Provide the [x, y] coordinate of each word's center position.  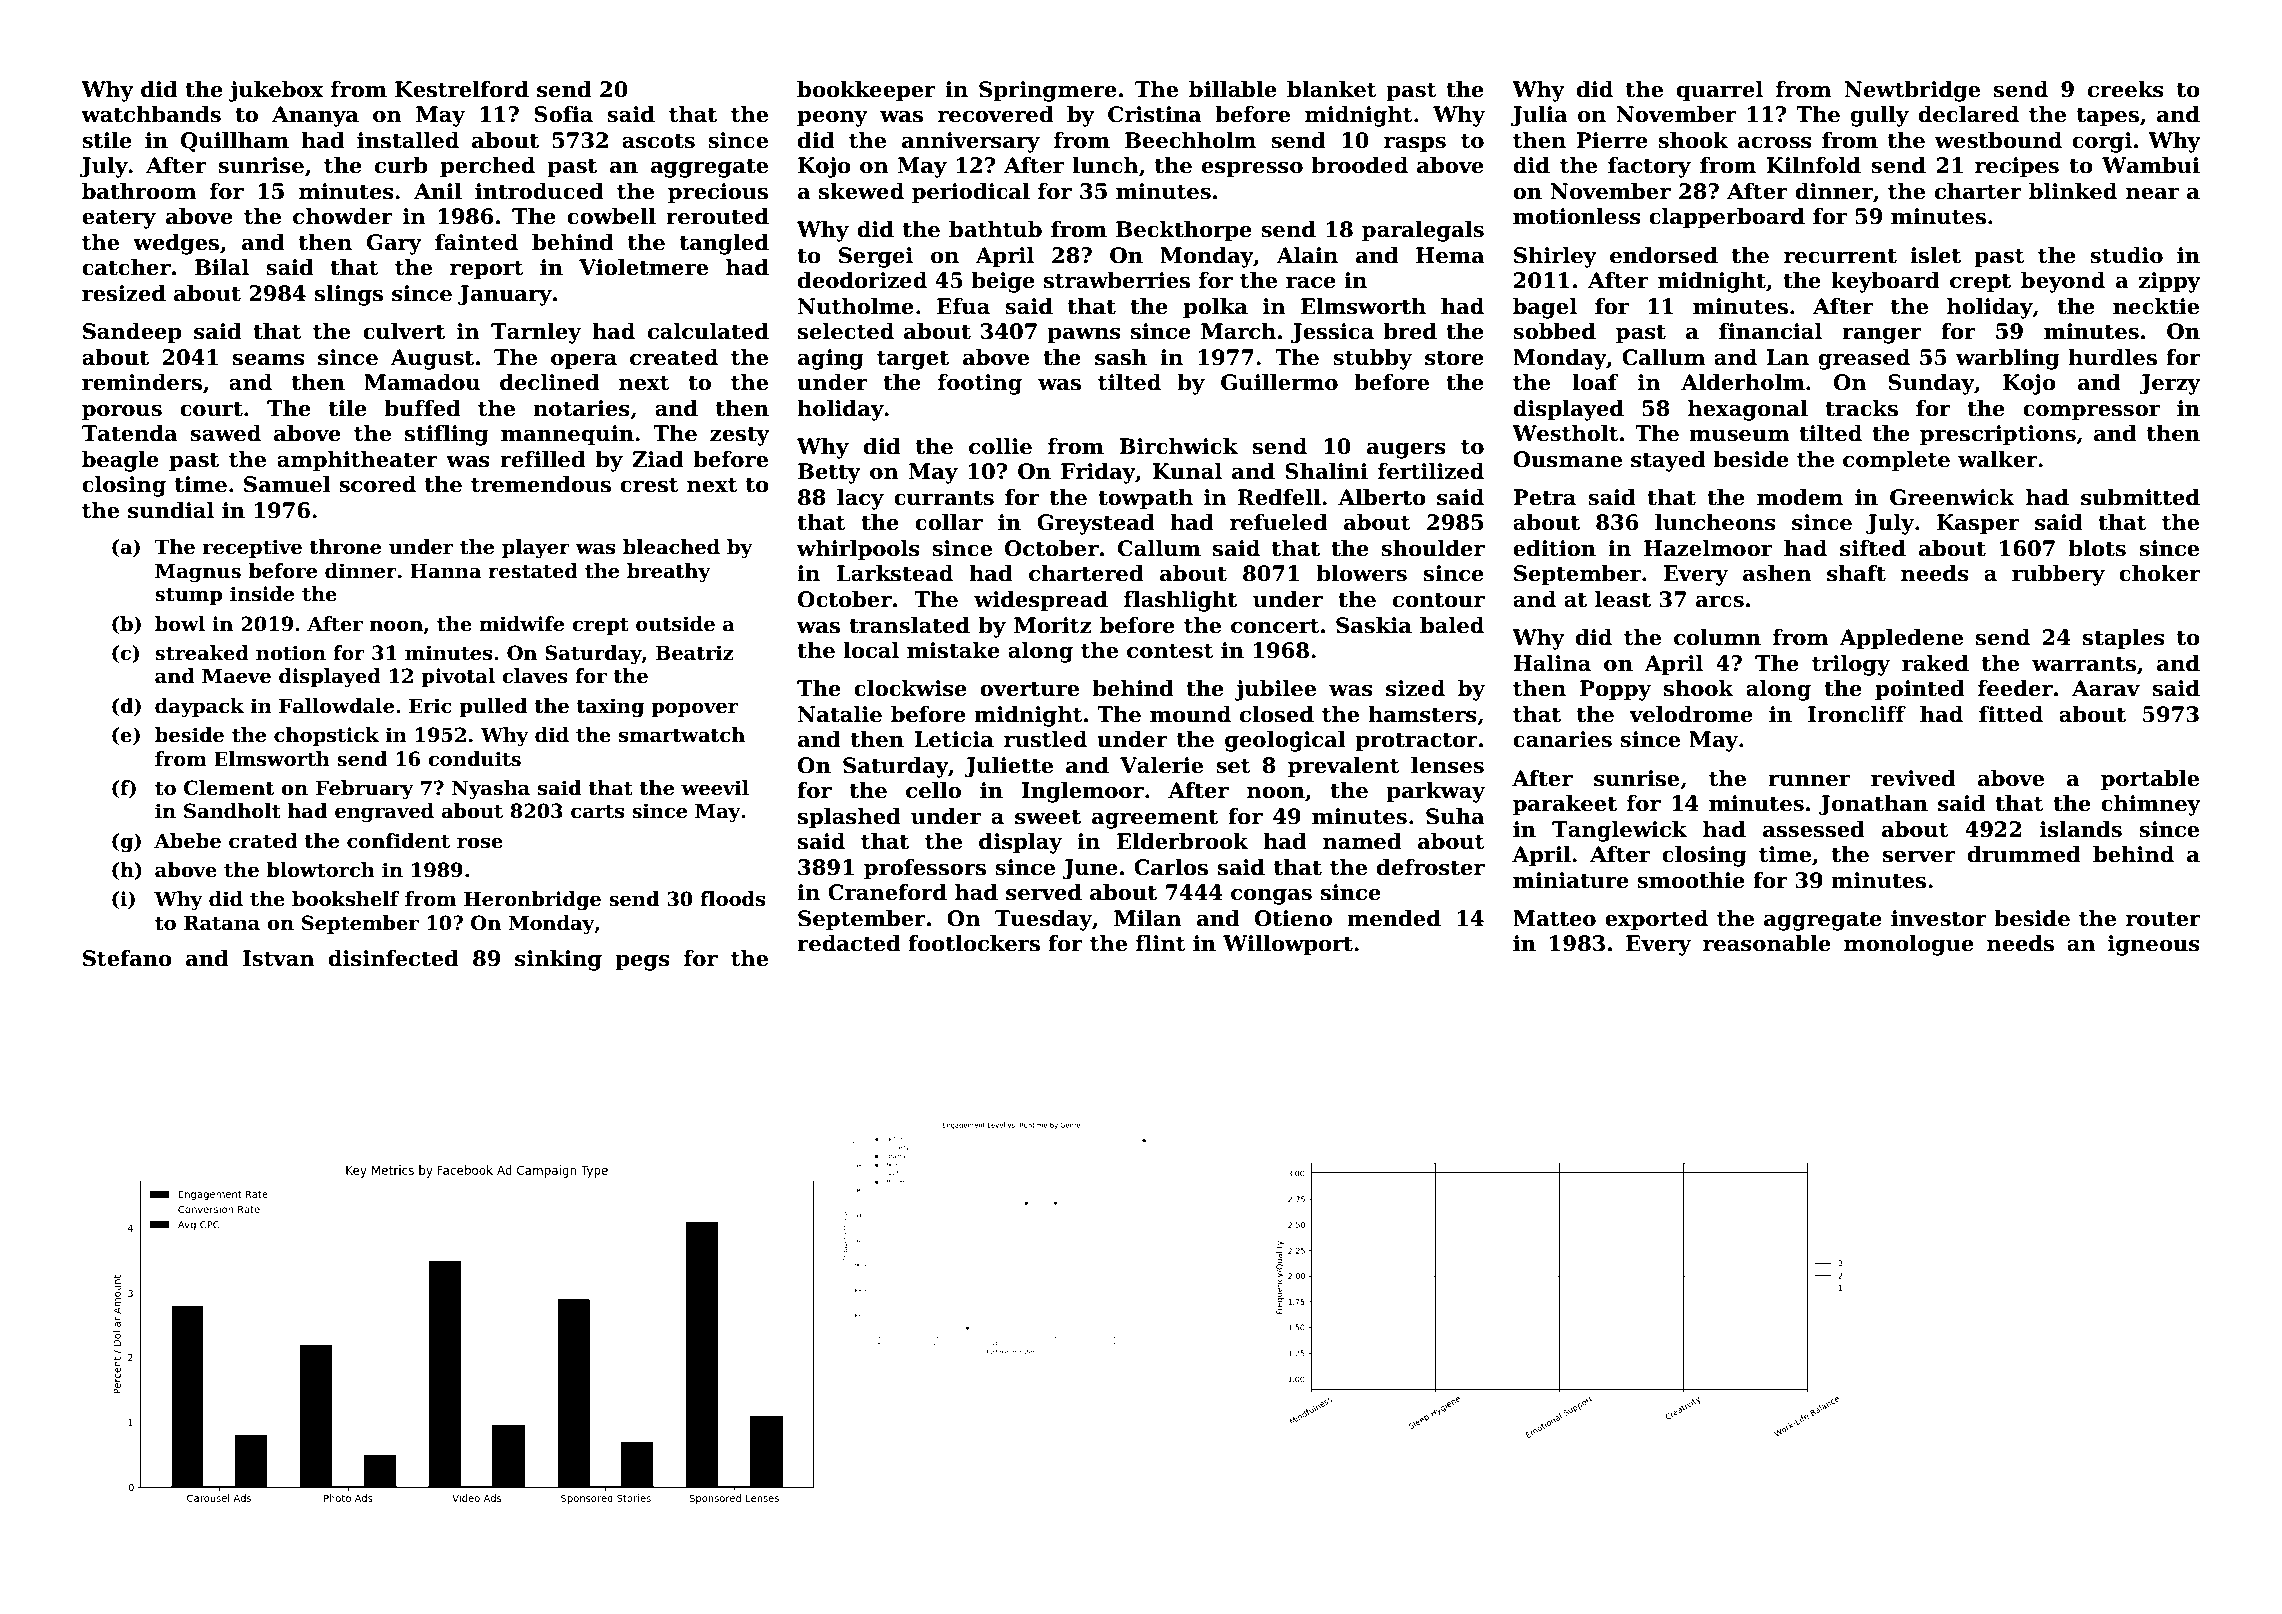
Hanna [445, 571]
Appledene [1901, 639]
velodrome [1691, 714]
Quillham [235, 142]
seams [269, 360]
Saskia [1374, 625]
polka [1215, 308]
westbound [1998, 140]
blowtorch [320, 870]
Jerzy [2170, 384]
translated [909, 625]
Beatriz [694, 653]
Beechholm [1190, 140]
